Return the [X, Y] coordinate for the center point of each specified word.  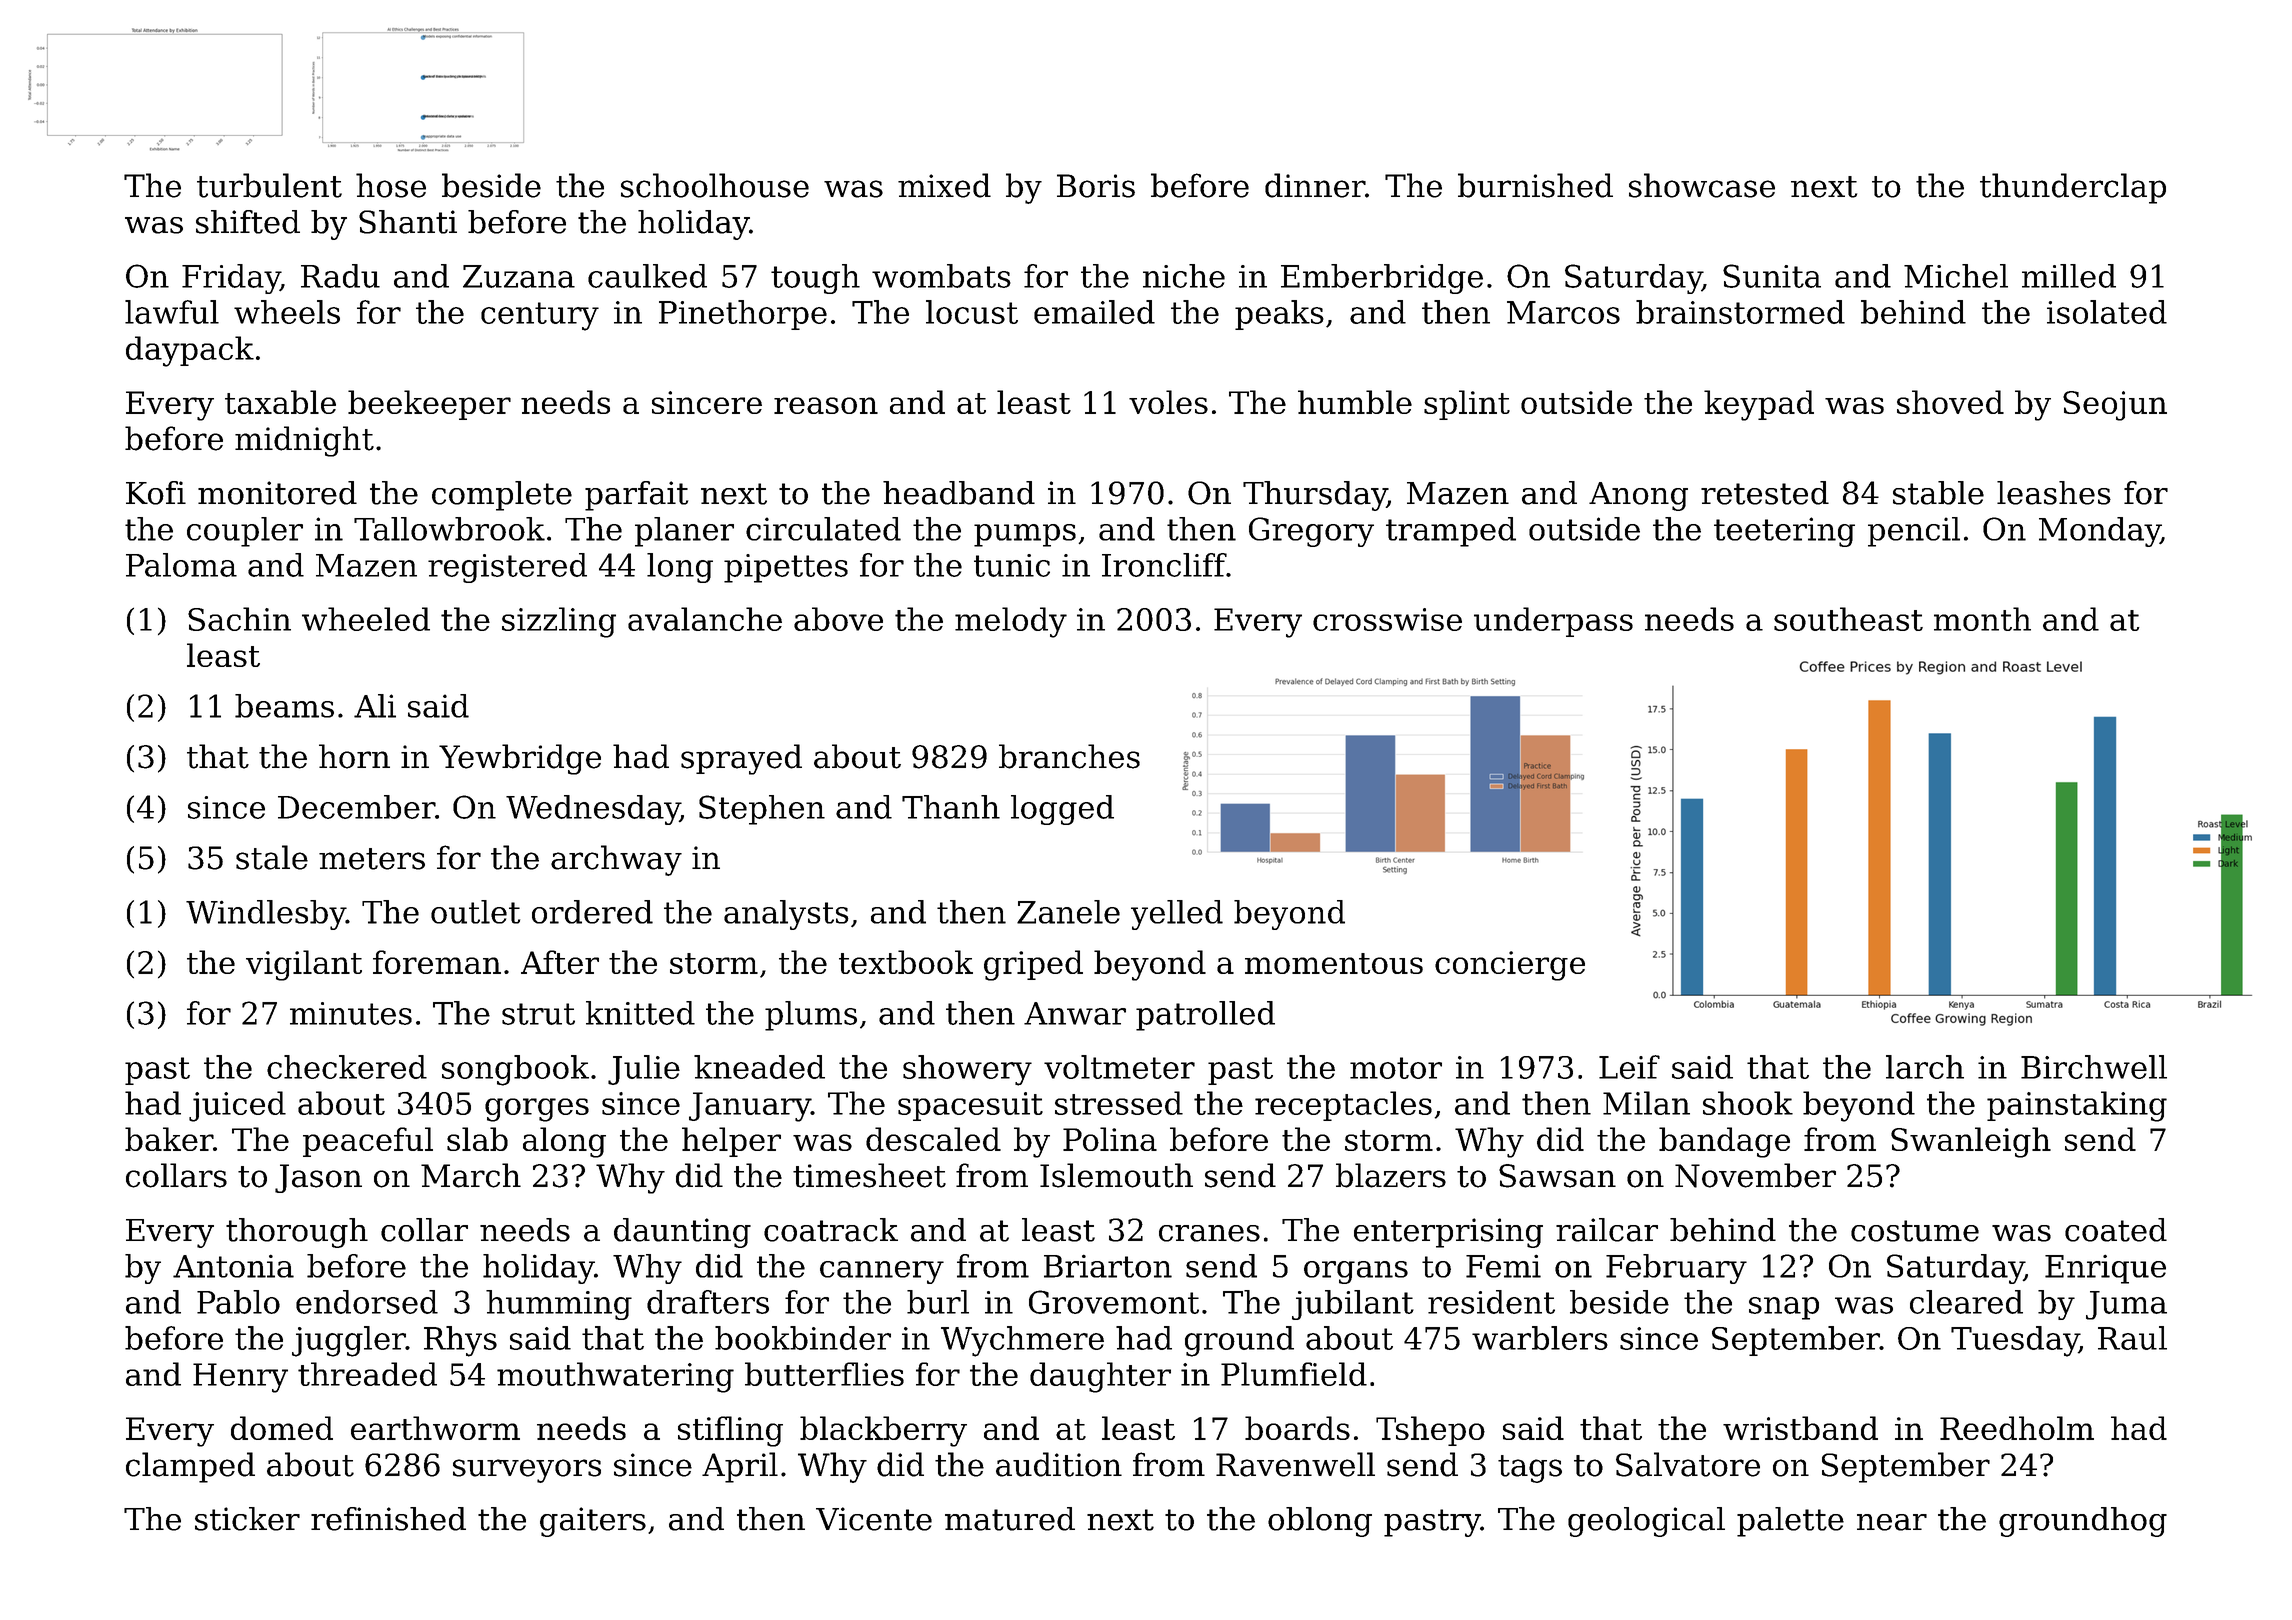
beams [284, 706]
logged [1062, 810]
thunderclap [2073, 188]
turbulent [269, 185]
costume [1915, 1231]
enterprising [1448, 1233]
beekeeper [429, 405]
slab [477, 1139]
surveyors [527, 1471]
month [1982, 619]
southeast [1848, 619]
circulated [823, 529]
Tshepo [1430, 1431]
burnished [1535, 185]
